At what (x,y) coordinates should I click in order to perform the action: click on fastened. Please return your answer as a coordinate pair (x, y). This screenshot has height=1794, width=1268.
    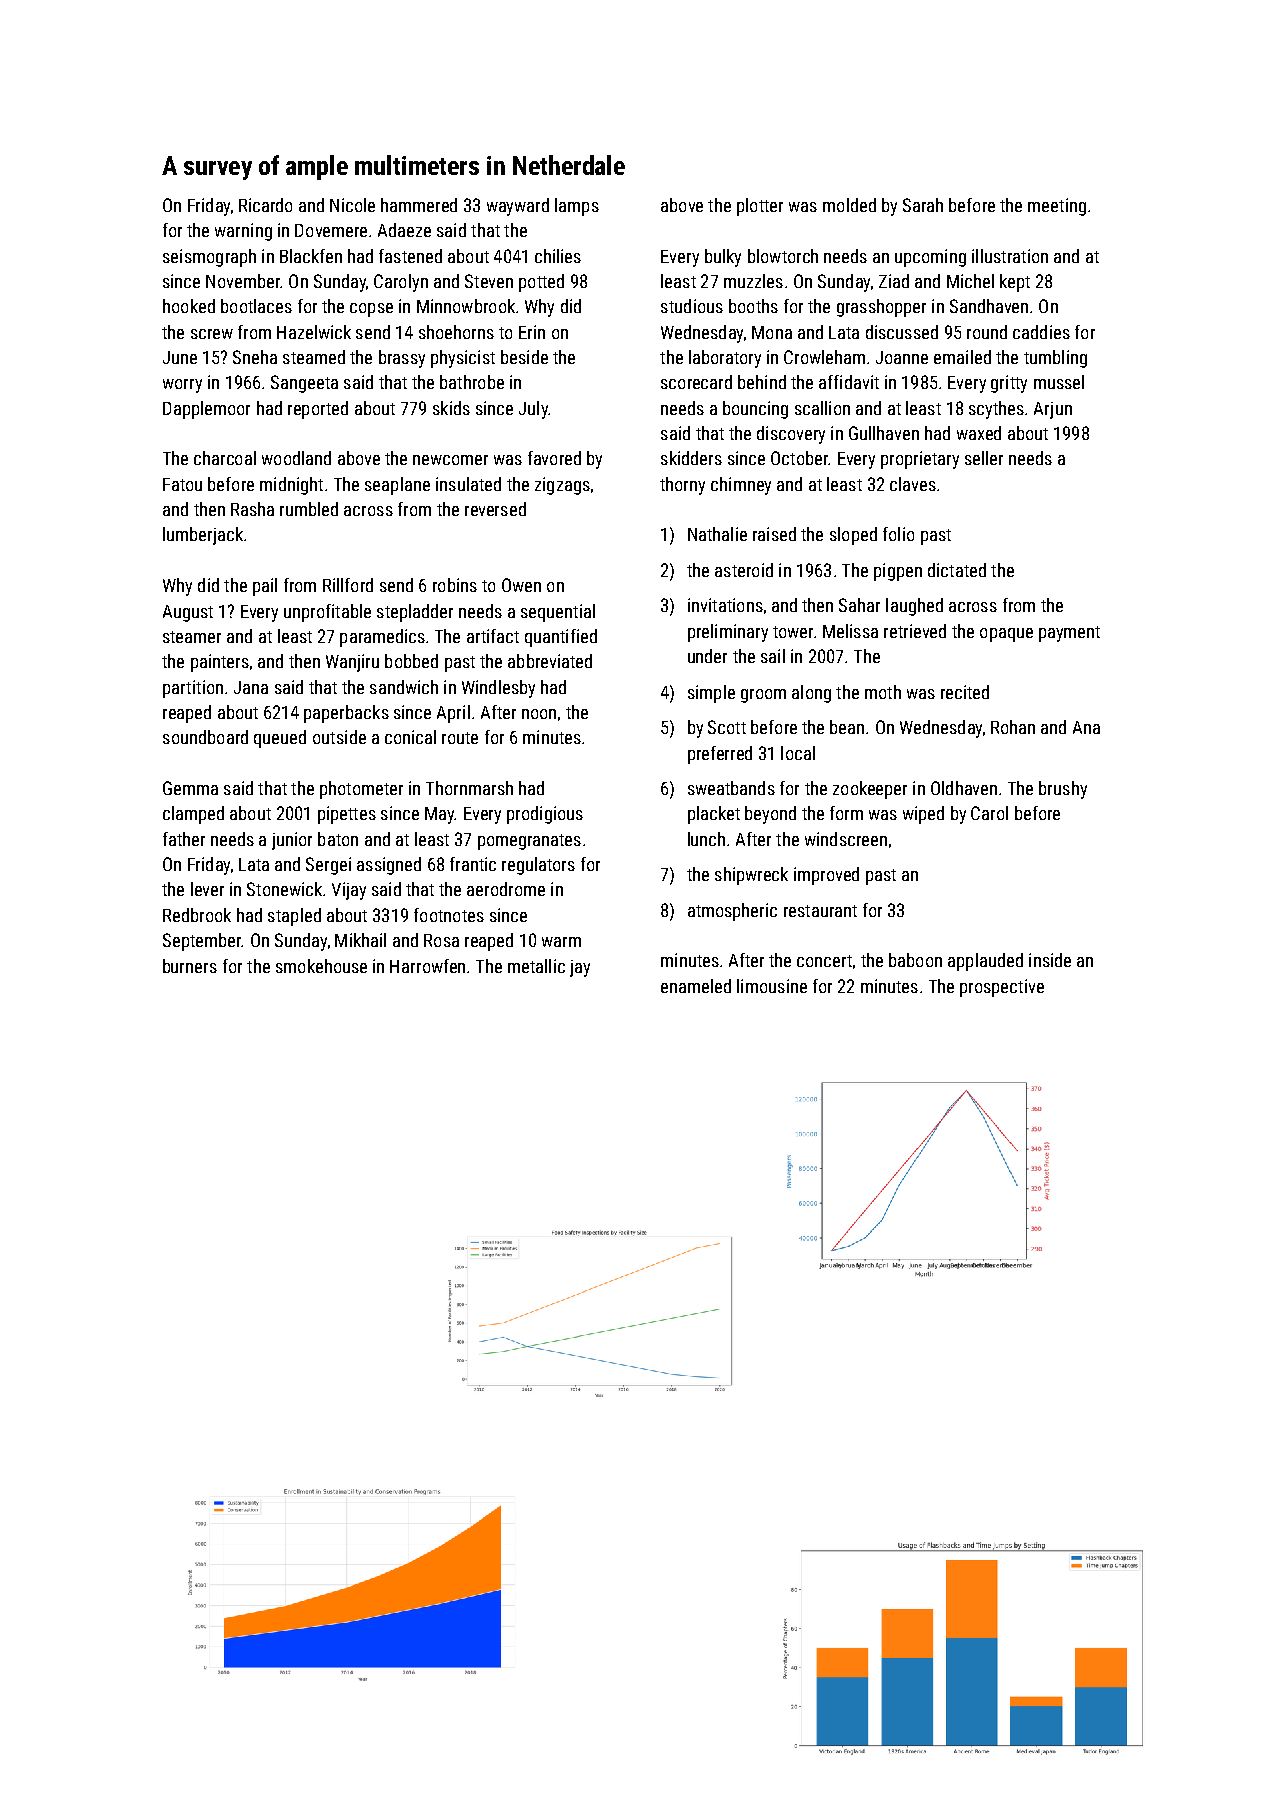
    Looking at the image, I should click on (410, 256).
